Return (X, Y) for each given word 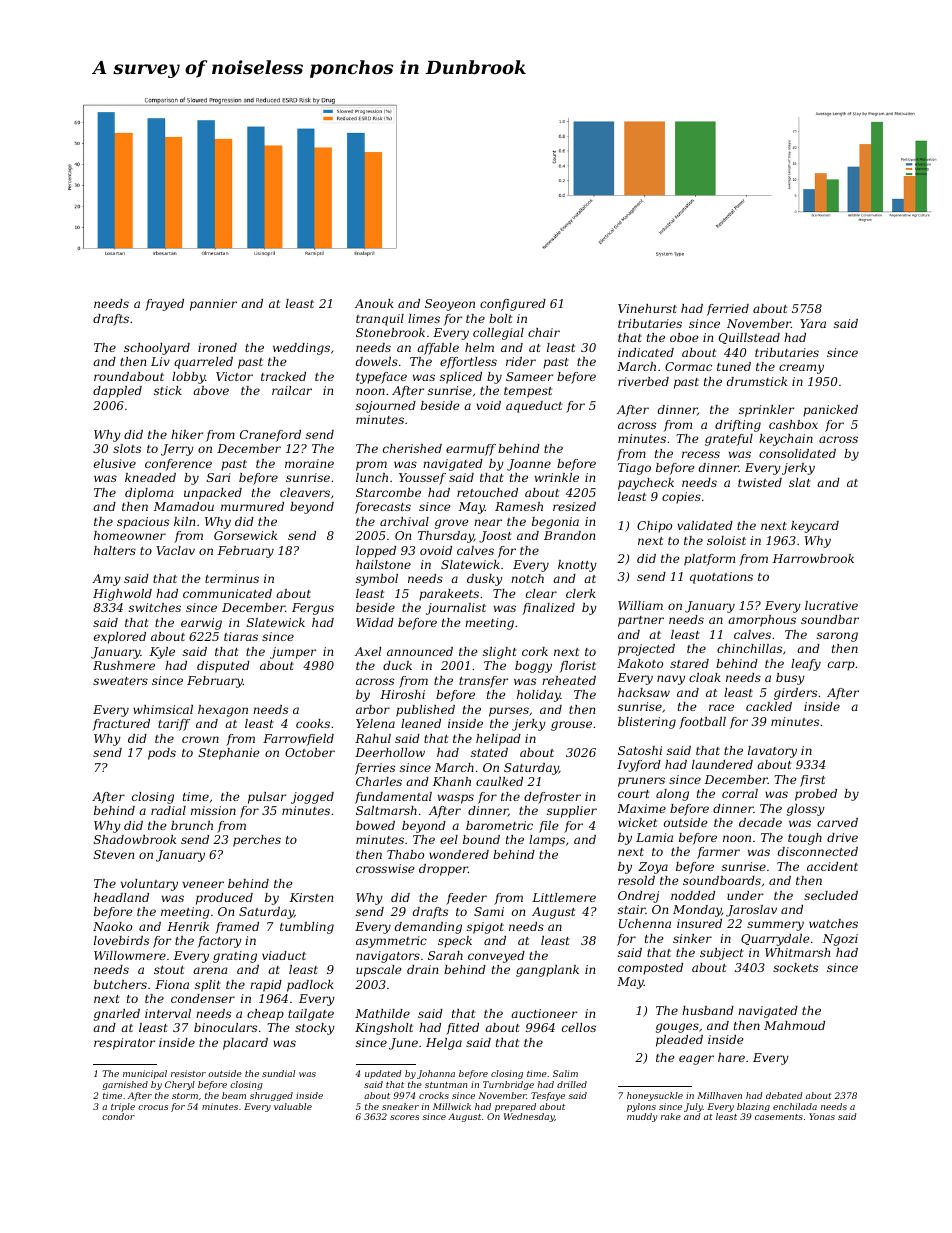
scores (404, 1117)
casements (779, 1117)
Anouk (374, 303)
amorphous (762, 621)
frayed (164, 305)
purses (509, 712)
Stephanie (229, 754)
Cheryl (180, 1085)
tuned (734, 366)
